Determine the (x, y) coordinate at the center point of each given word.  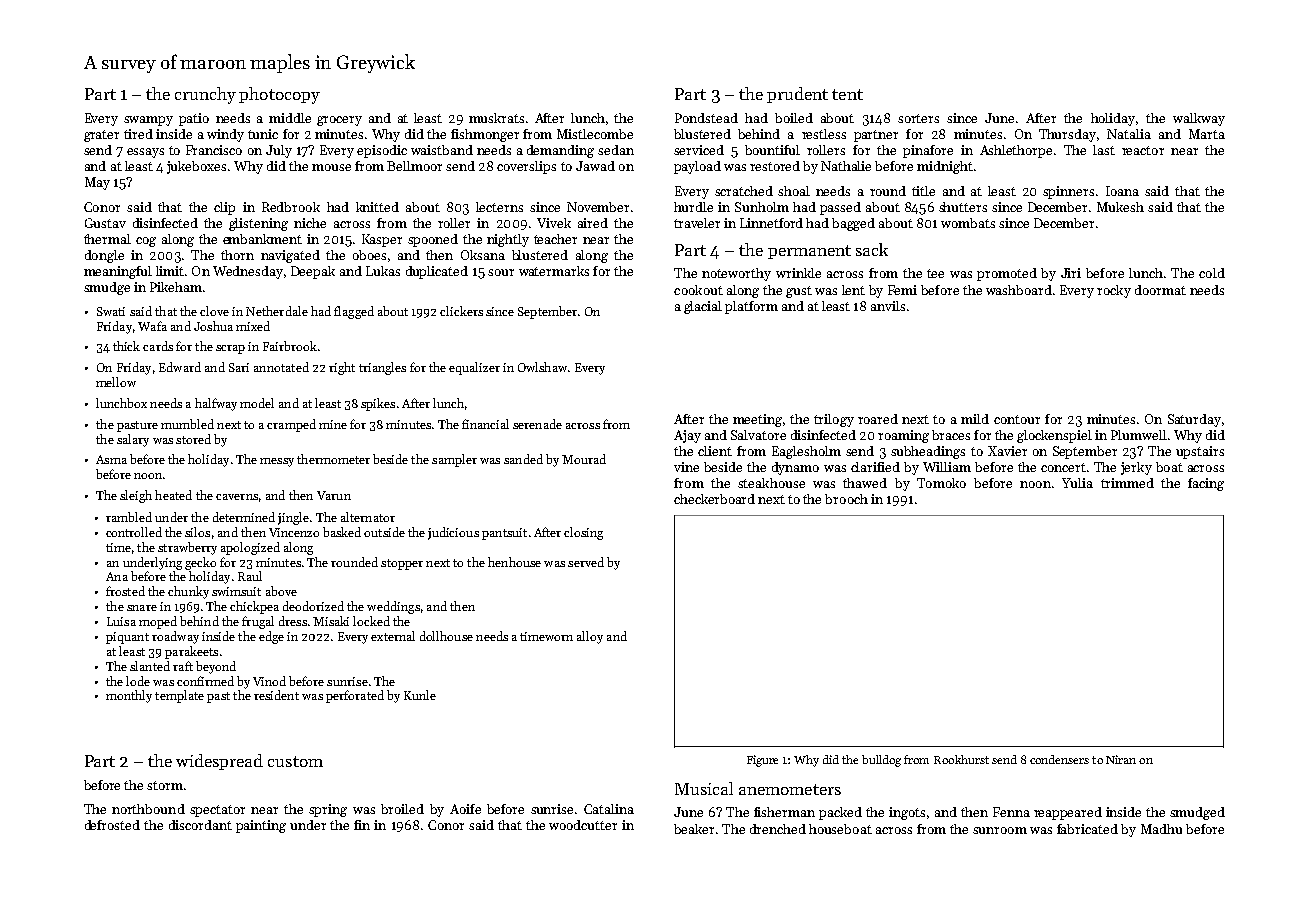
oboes (369, 255)
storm (165, 785)
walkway (1199, 119)
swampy (148, 121)
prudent (797, 95)
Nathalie (846, 166)
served (586, 562)
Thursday (1067, 135)
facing (1206, 484)
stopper (402, 564)
